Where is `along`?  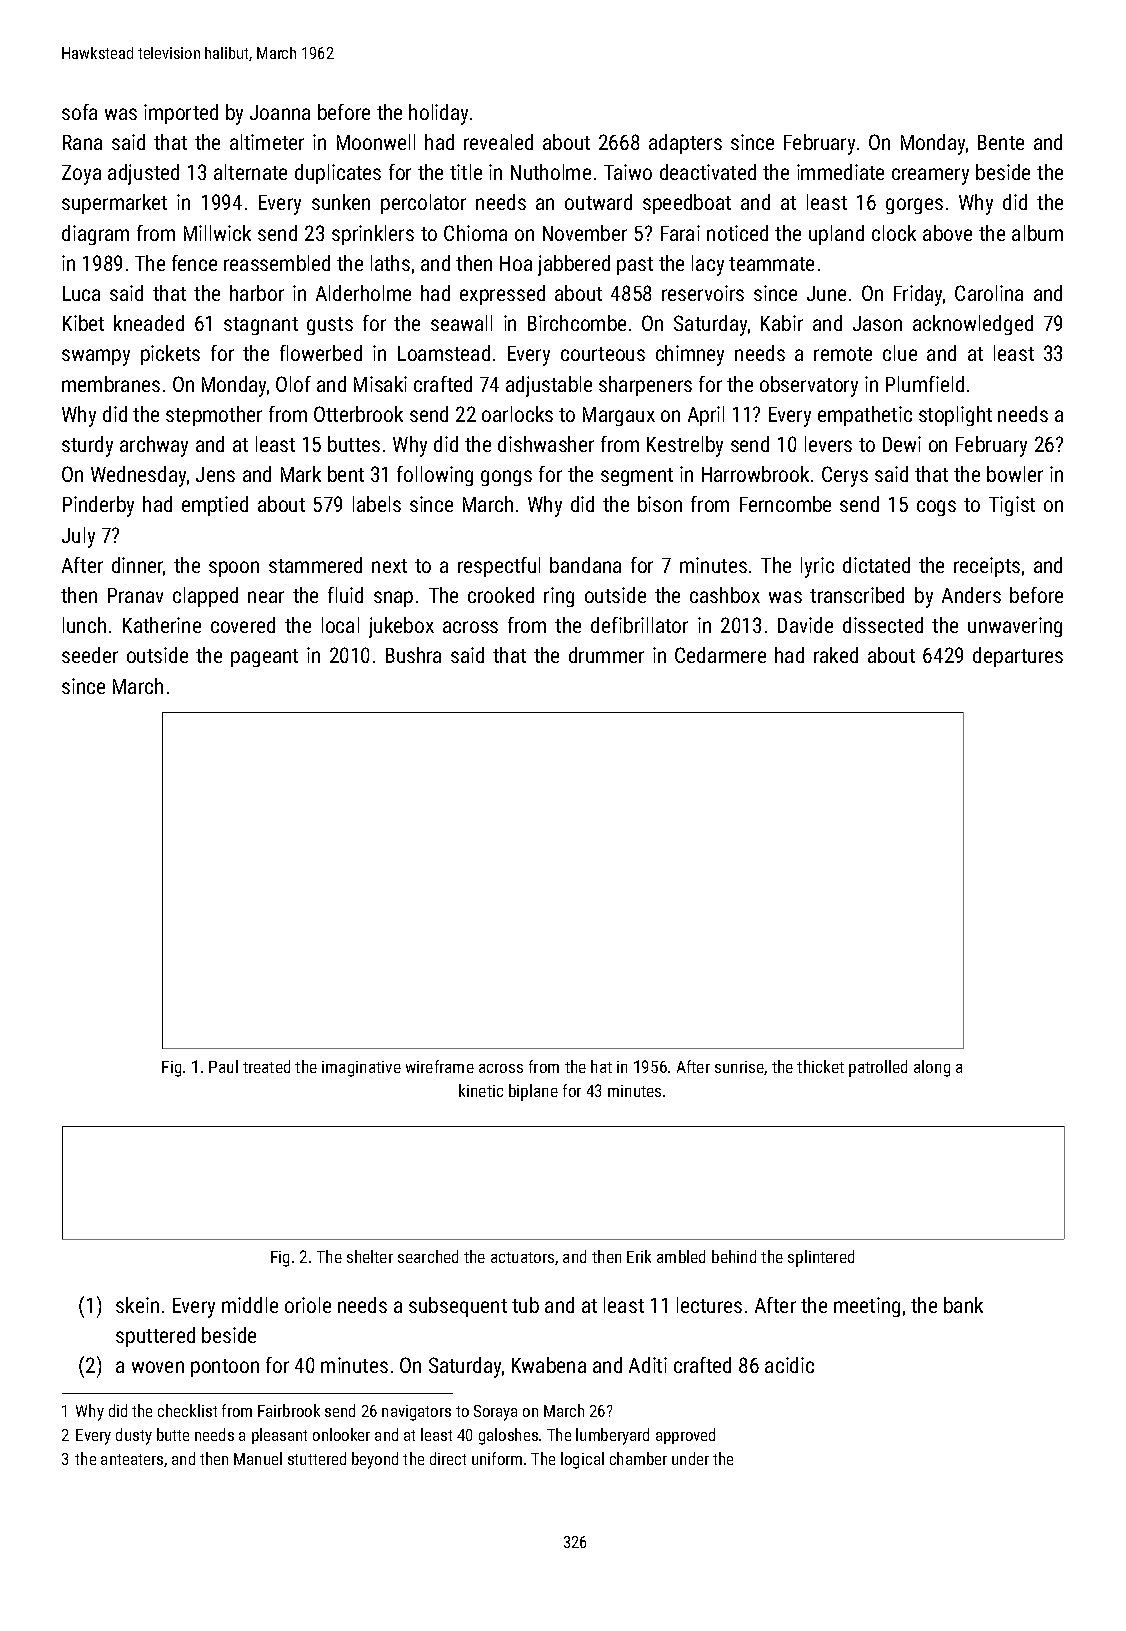 along is located at coordinates (932, 1068).
